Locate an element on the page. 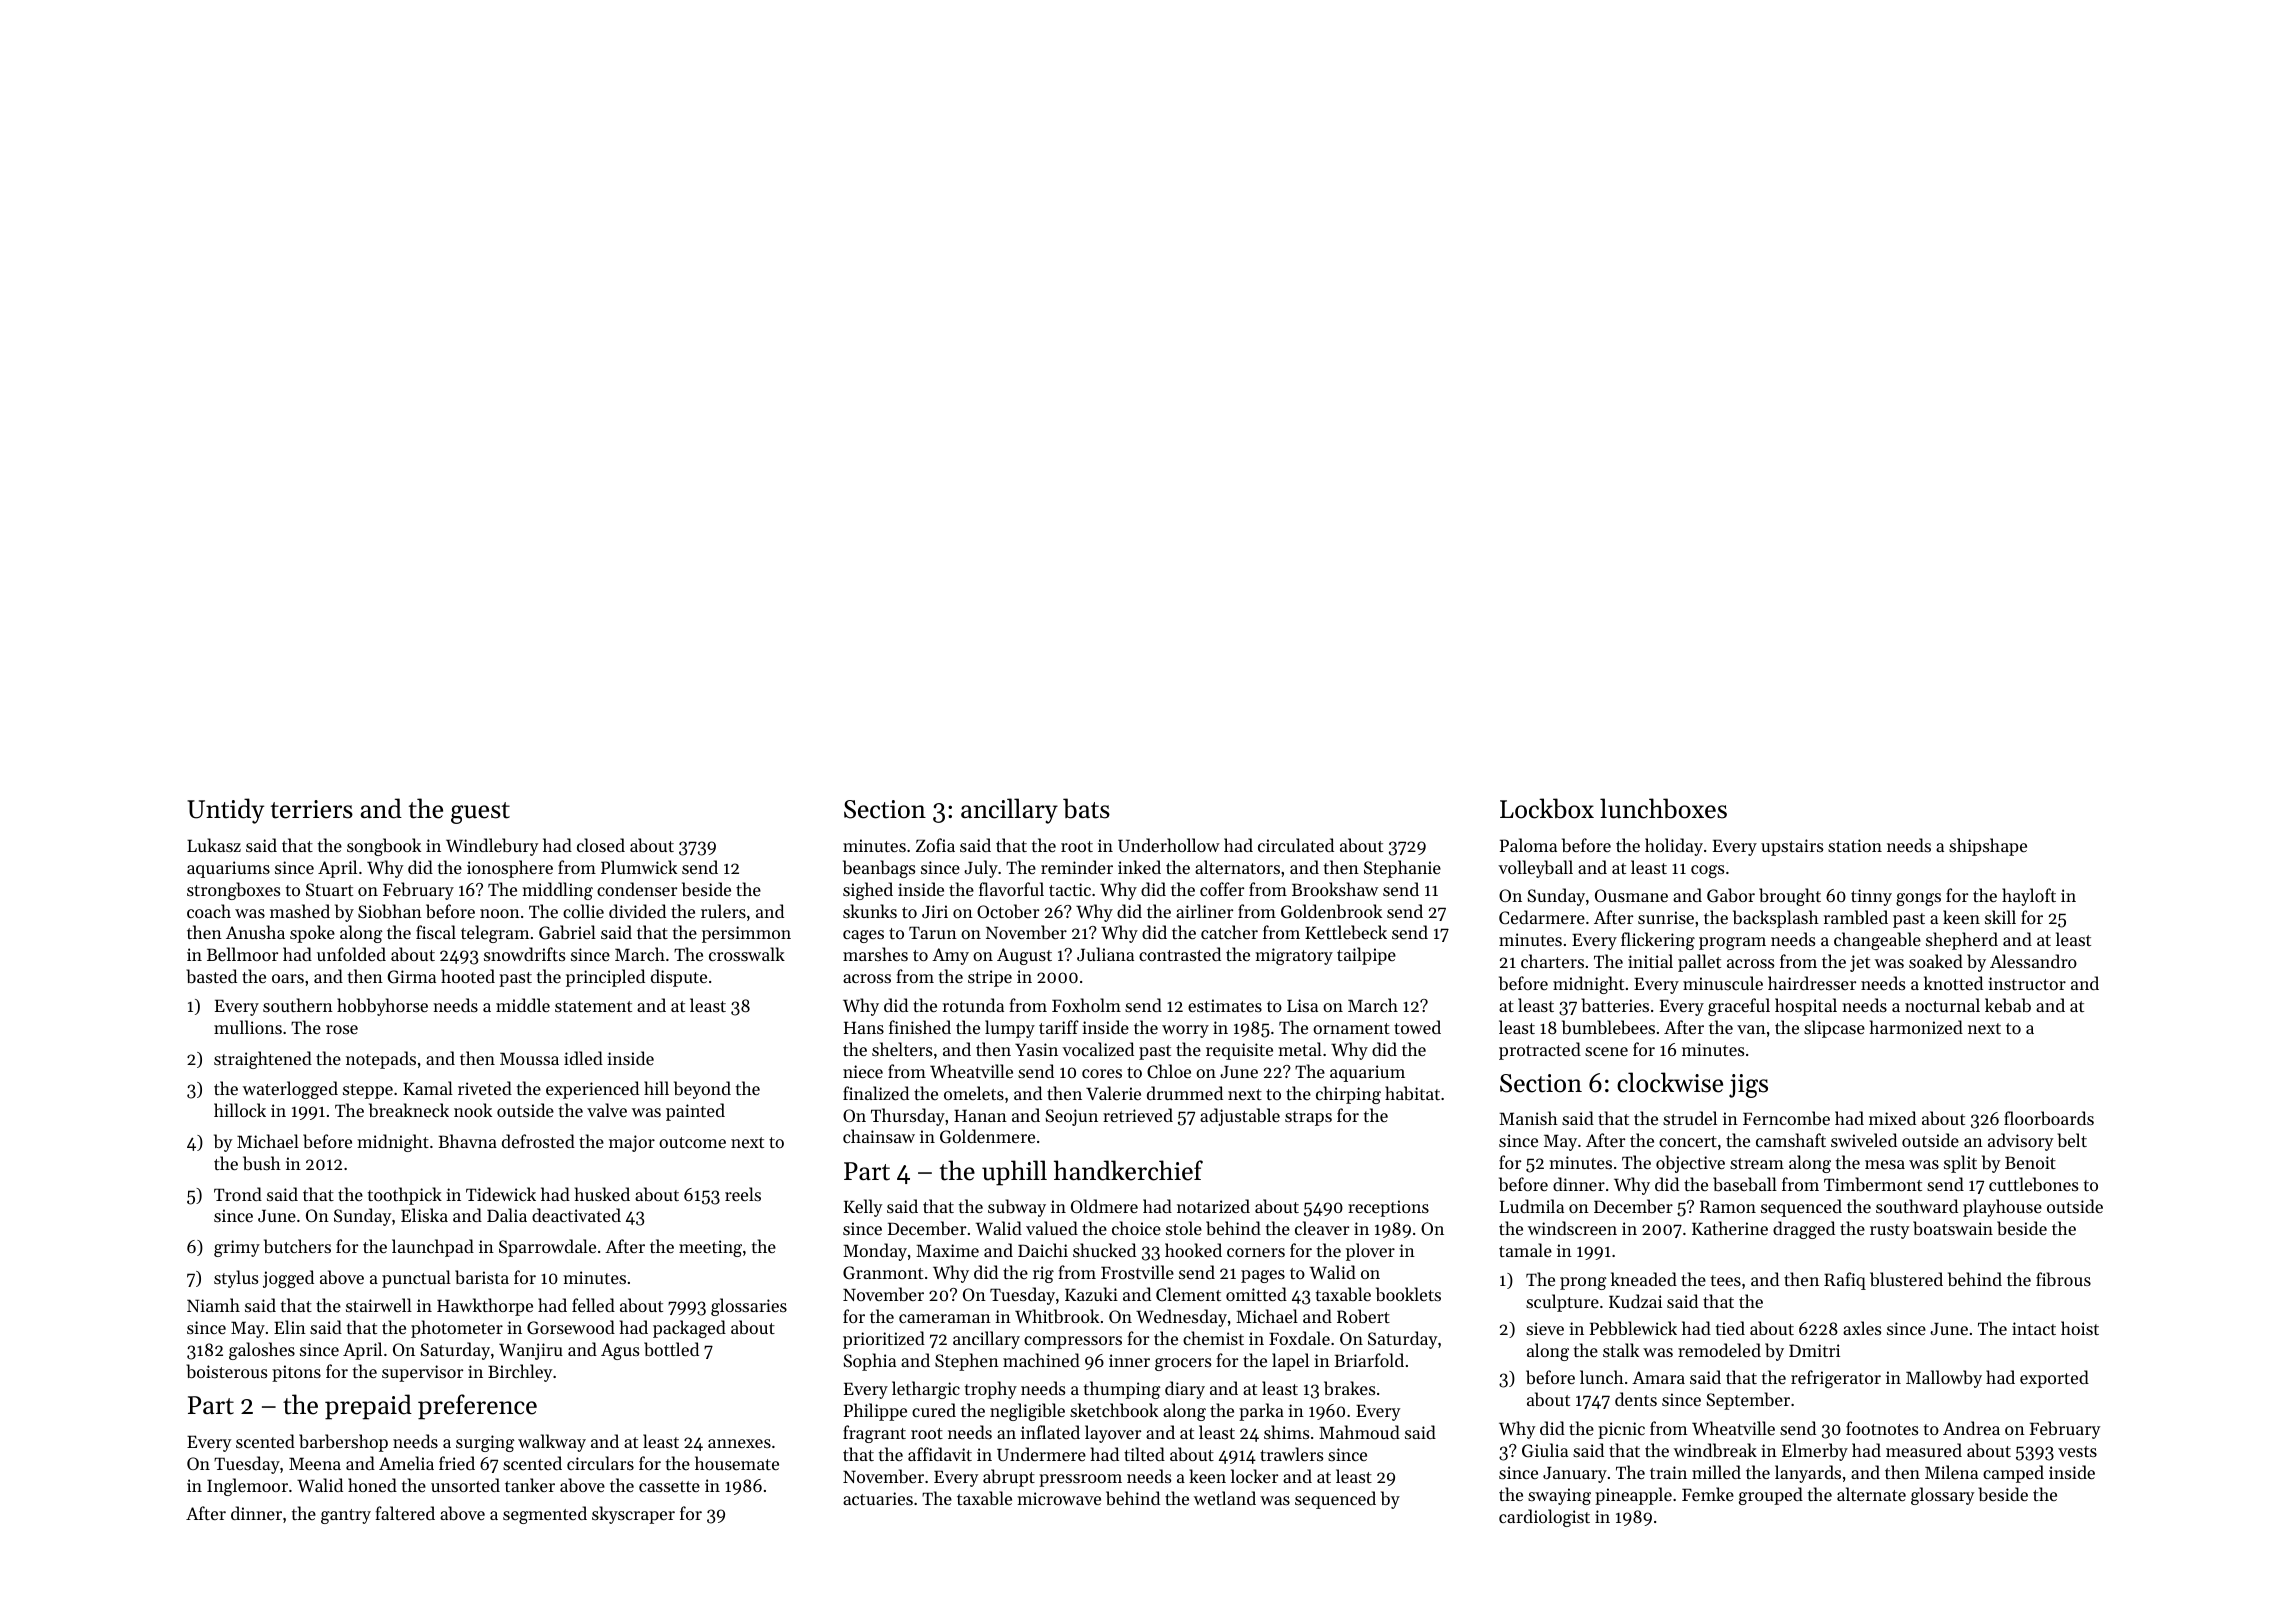 Image resolution: width=2292 pixels, height=1620 pixels. bats is located at coordinates (1086, 808).
